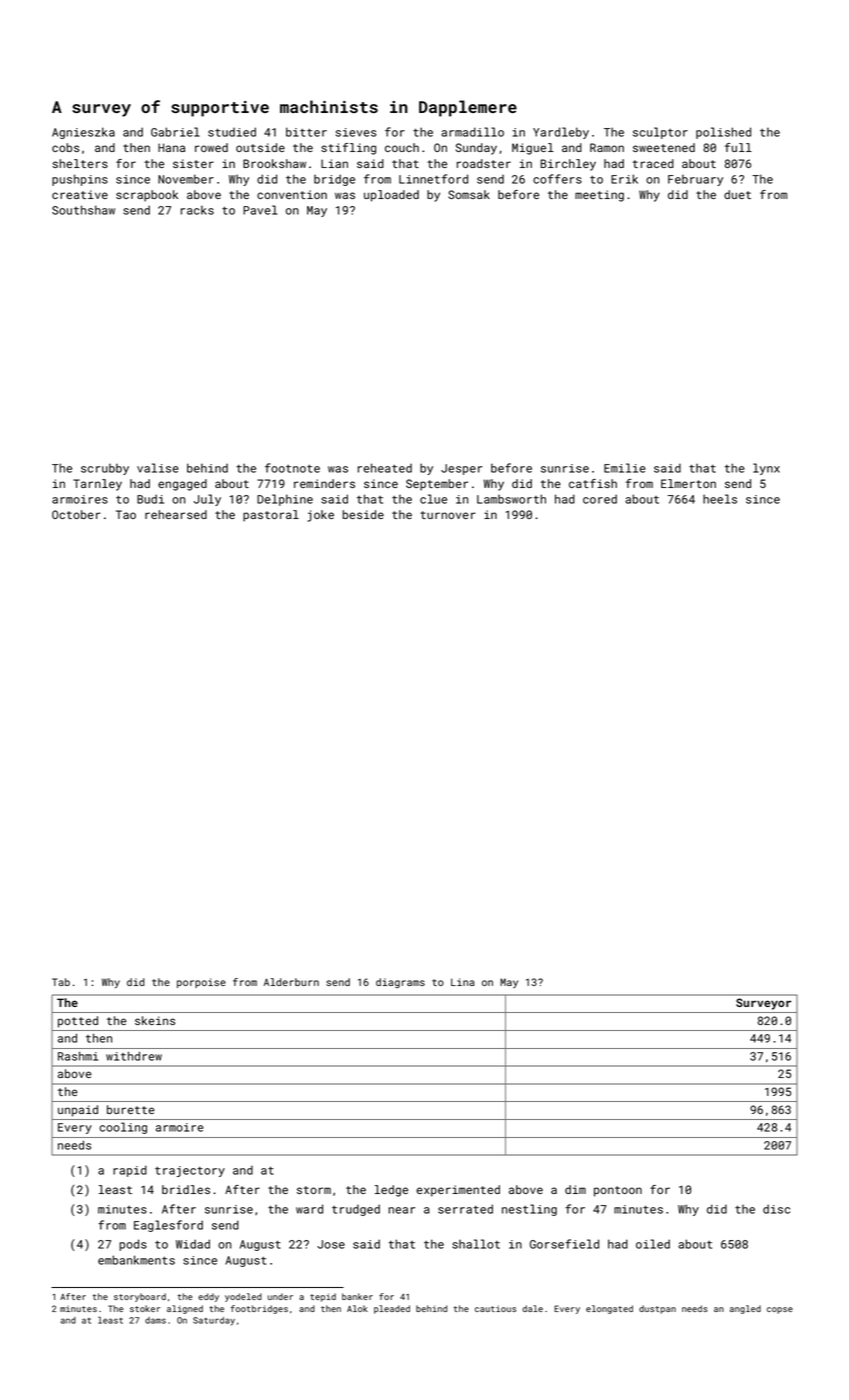 The image size is (849, 1400). I want to click on dustpan, so click(657, 1309).
